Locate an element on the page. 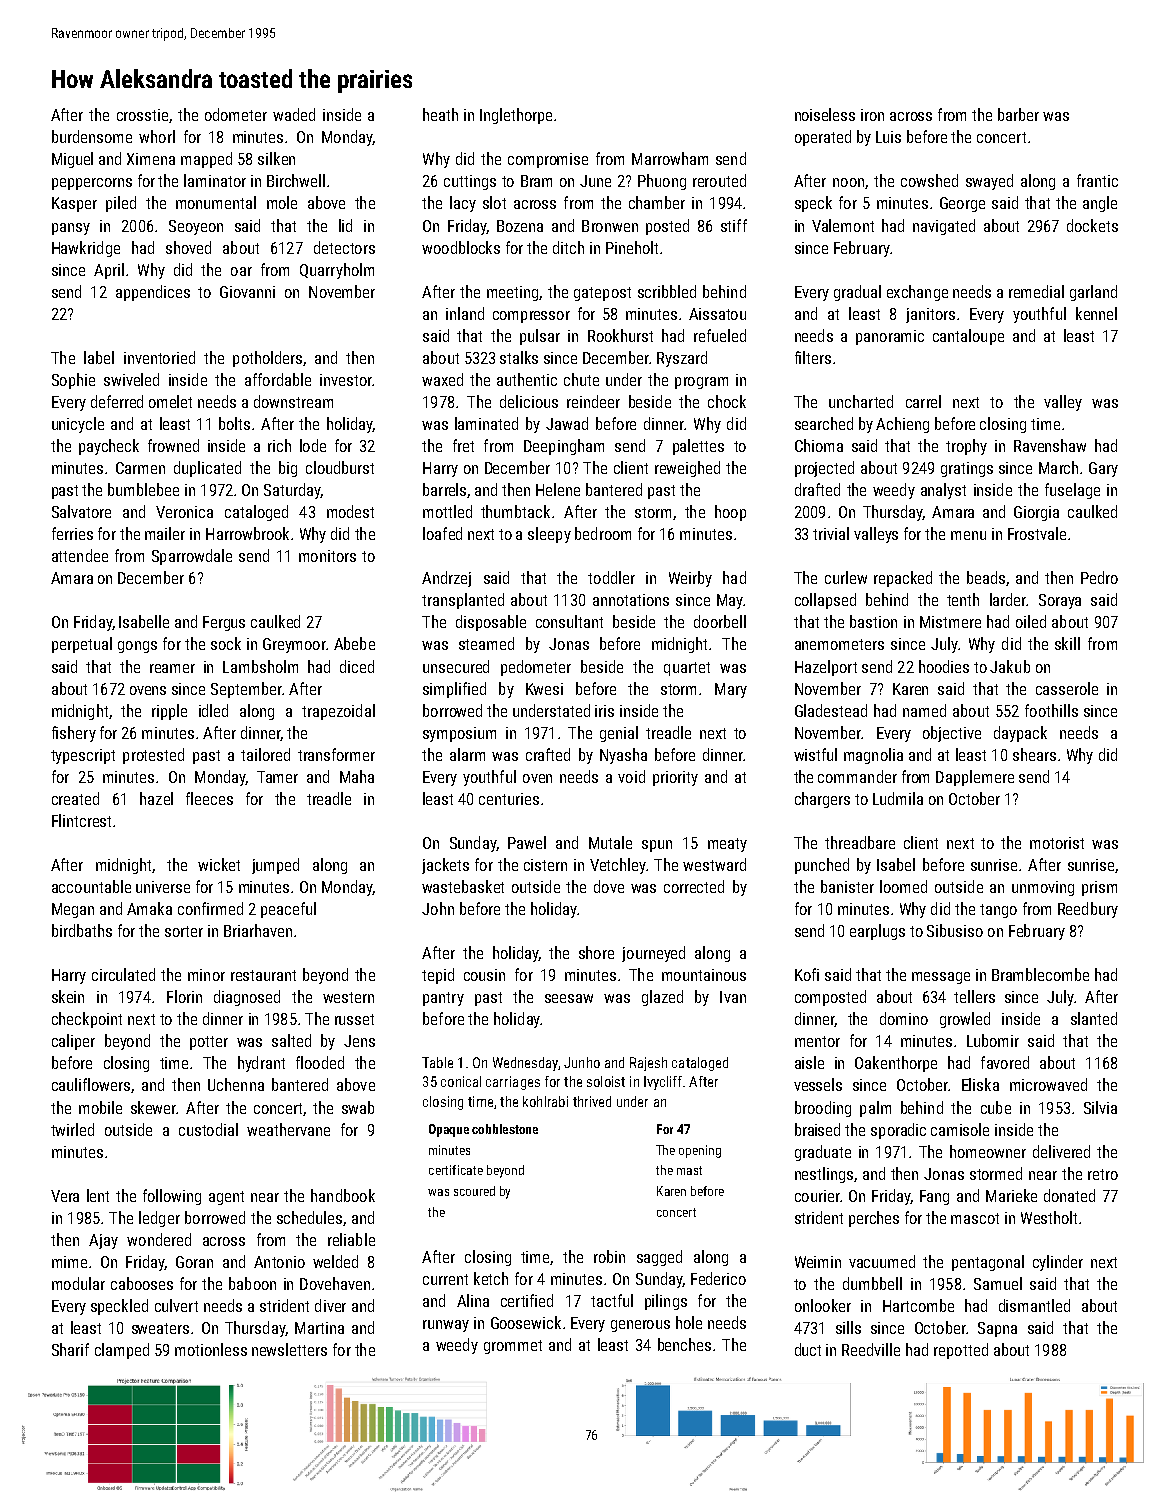 The height and width of the page is (1512, 1169). burdensome is located at coordinates (92, 136).
